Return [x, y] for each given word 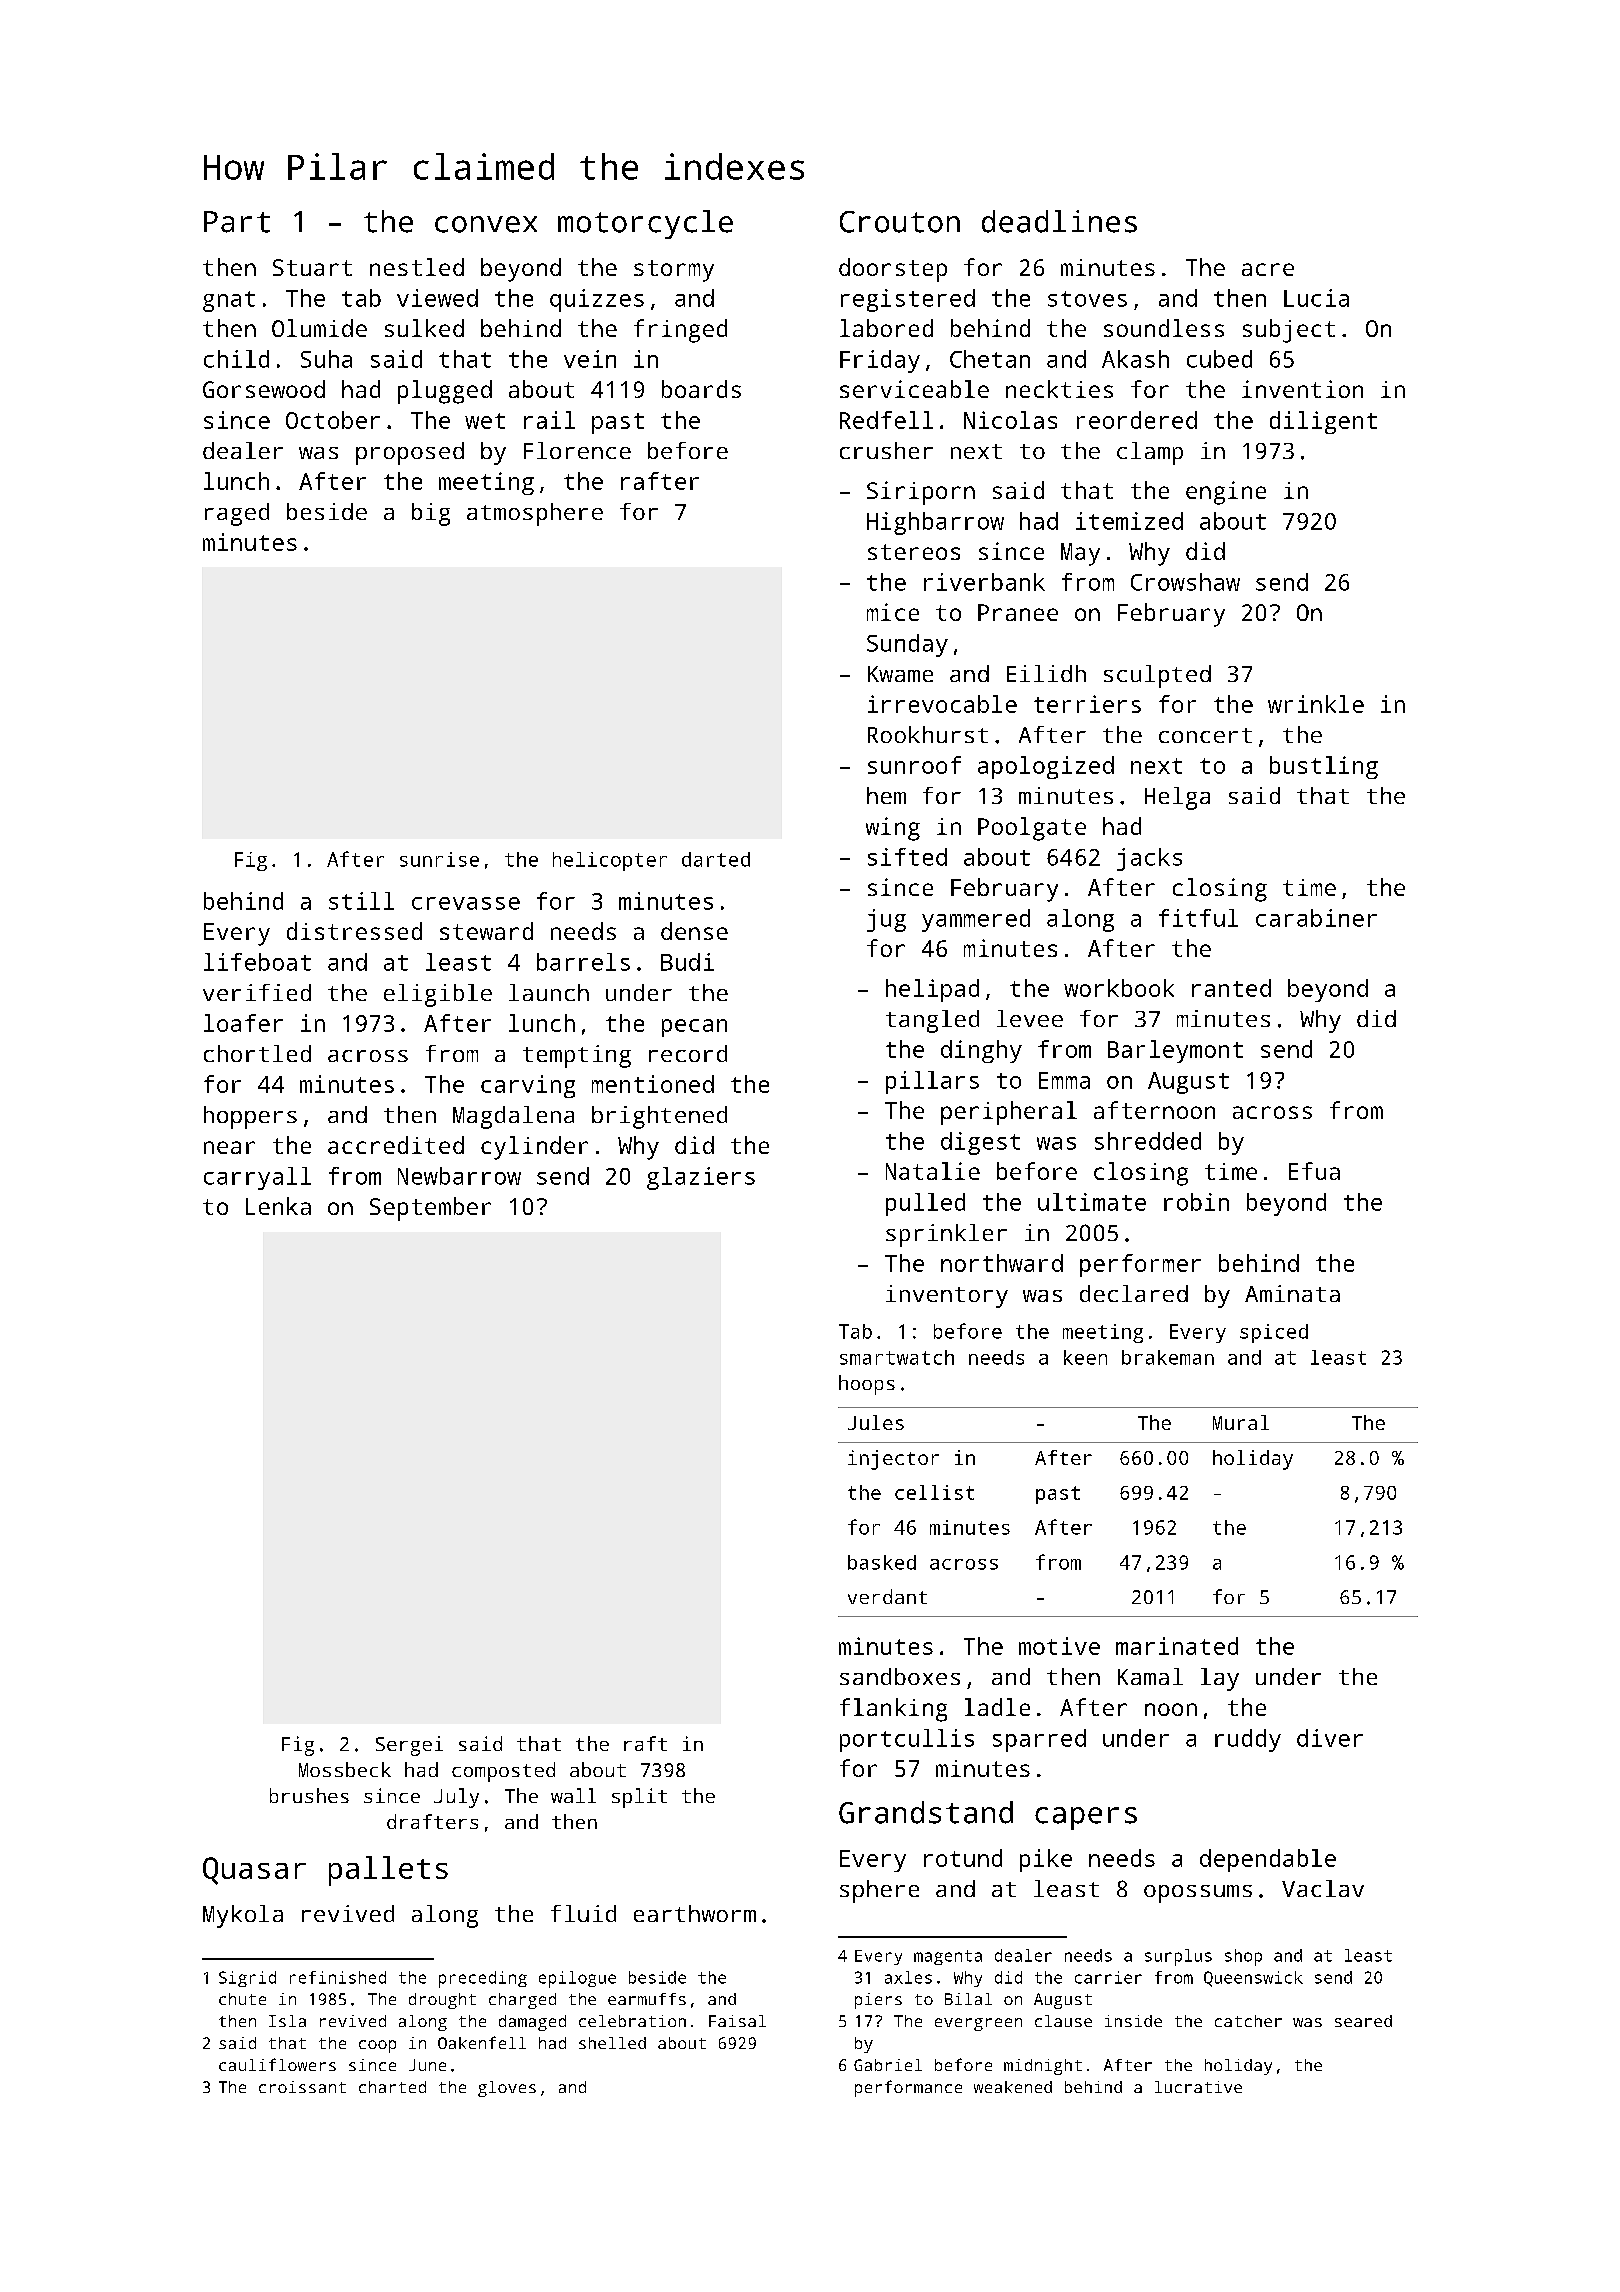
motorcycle [645, 224]
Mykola [243, 1916]
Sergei [409, 1746]
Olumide [319, 328]
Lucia [1316, 298]
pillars [932, 1082]
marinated [1177, 1646]
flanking [893, 1710]
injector [893, 1460]
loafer [243, 1023]
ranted [1231, 988]
